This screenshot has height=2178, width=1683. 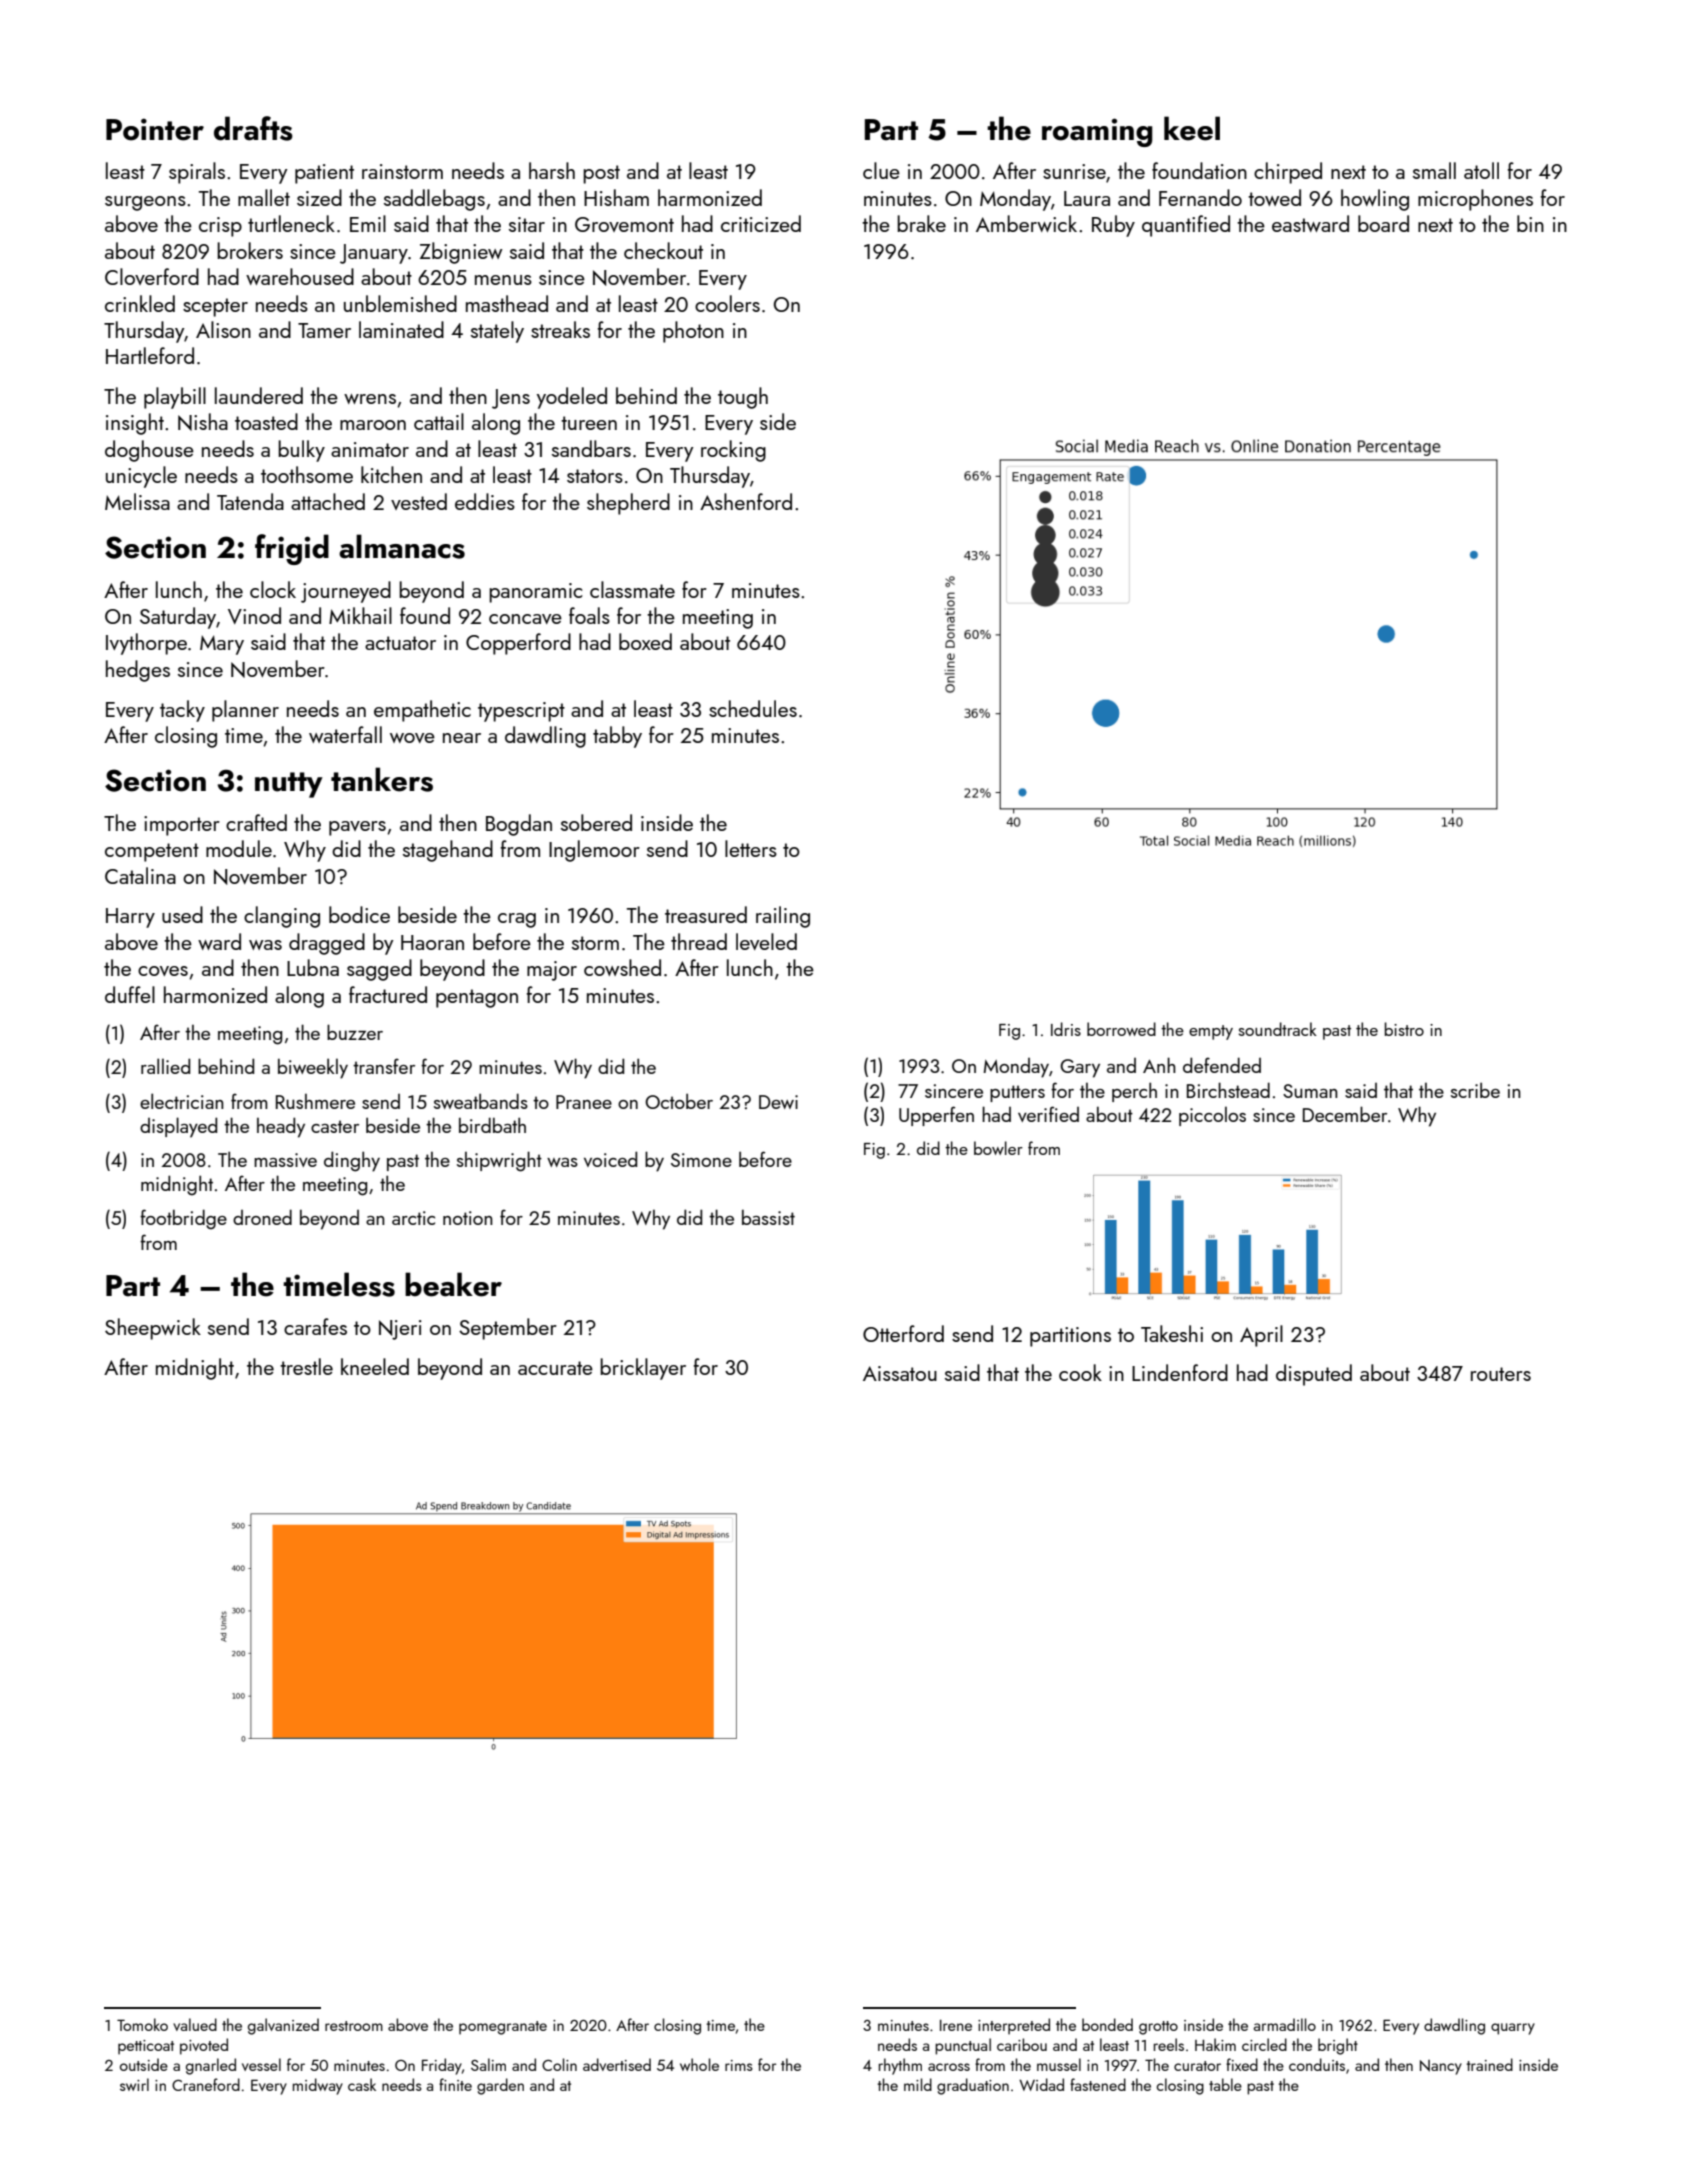 What do you see at coordinates (643, 1369) in the screenshot?
I see `bricklayer` at bounding box center [643, 1369].
